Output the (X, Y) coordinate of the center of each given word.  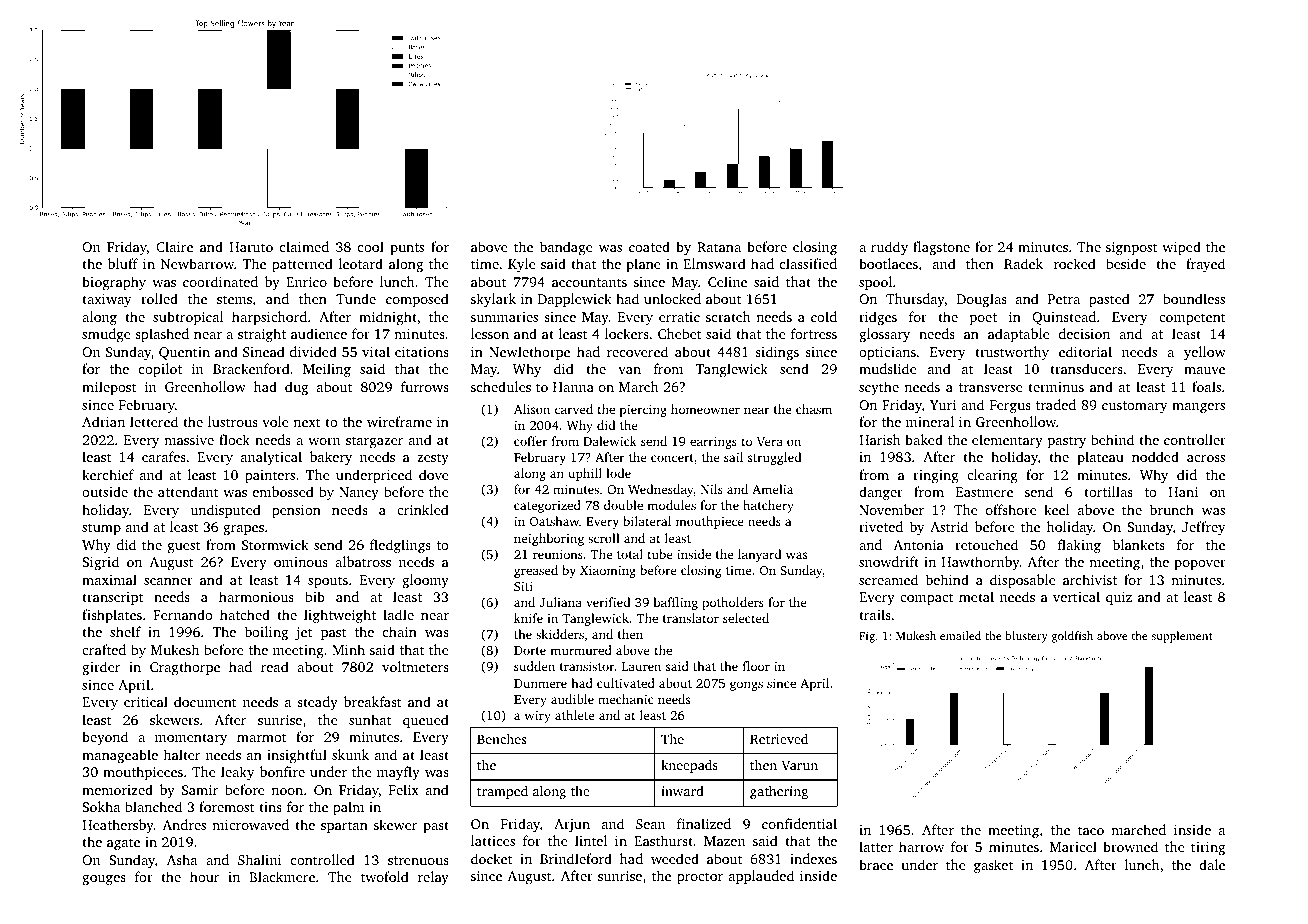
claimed (304, 246)
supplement (1182, 637)
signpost (1132, 248)
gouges (104, 880)
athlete (574, 715)
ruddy (889, 248)
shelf (125, 631)
